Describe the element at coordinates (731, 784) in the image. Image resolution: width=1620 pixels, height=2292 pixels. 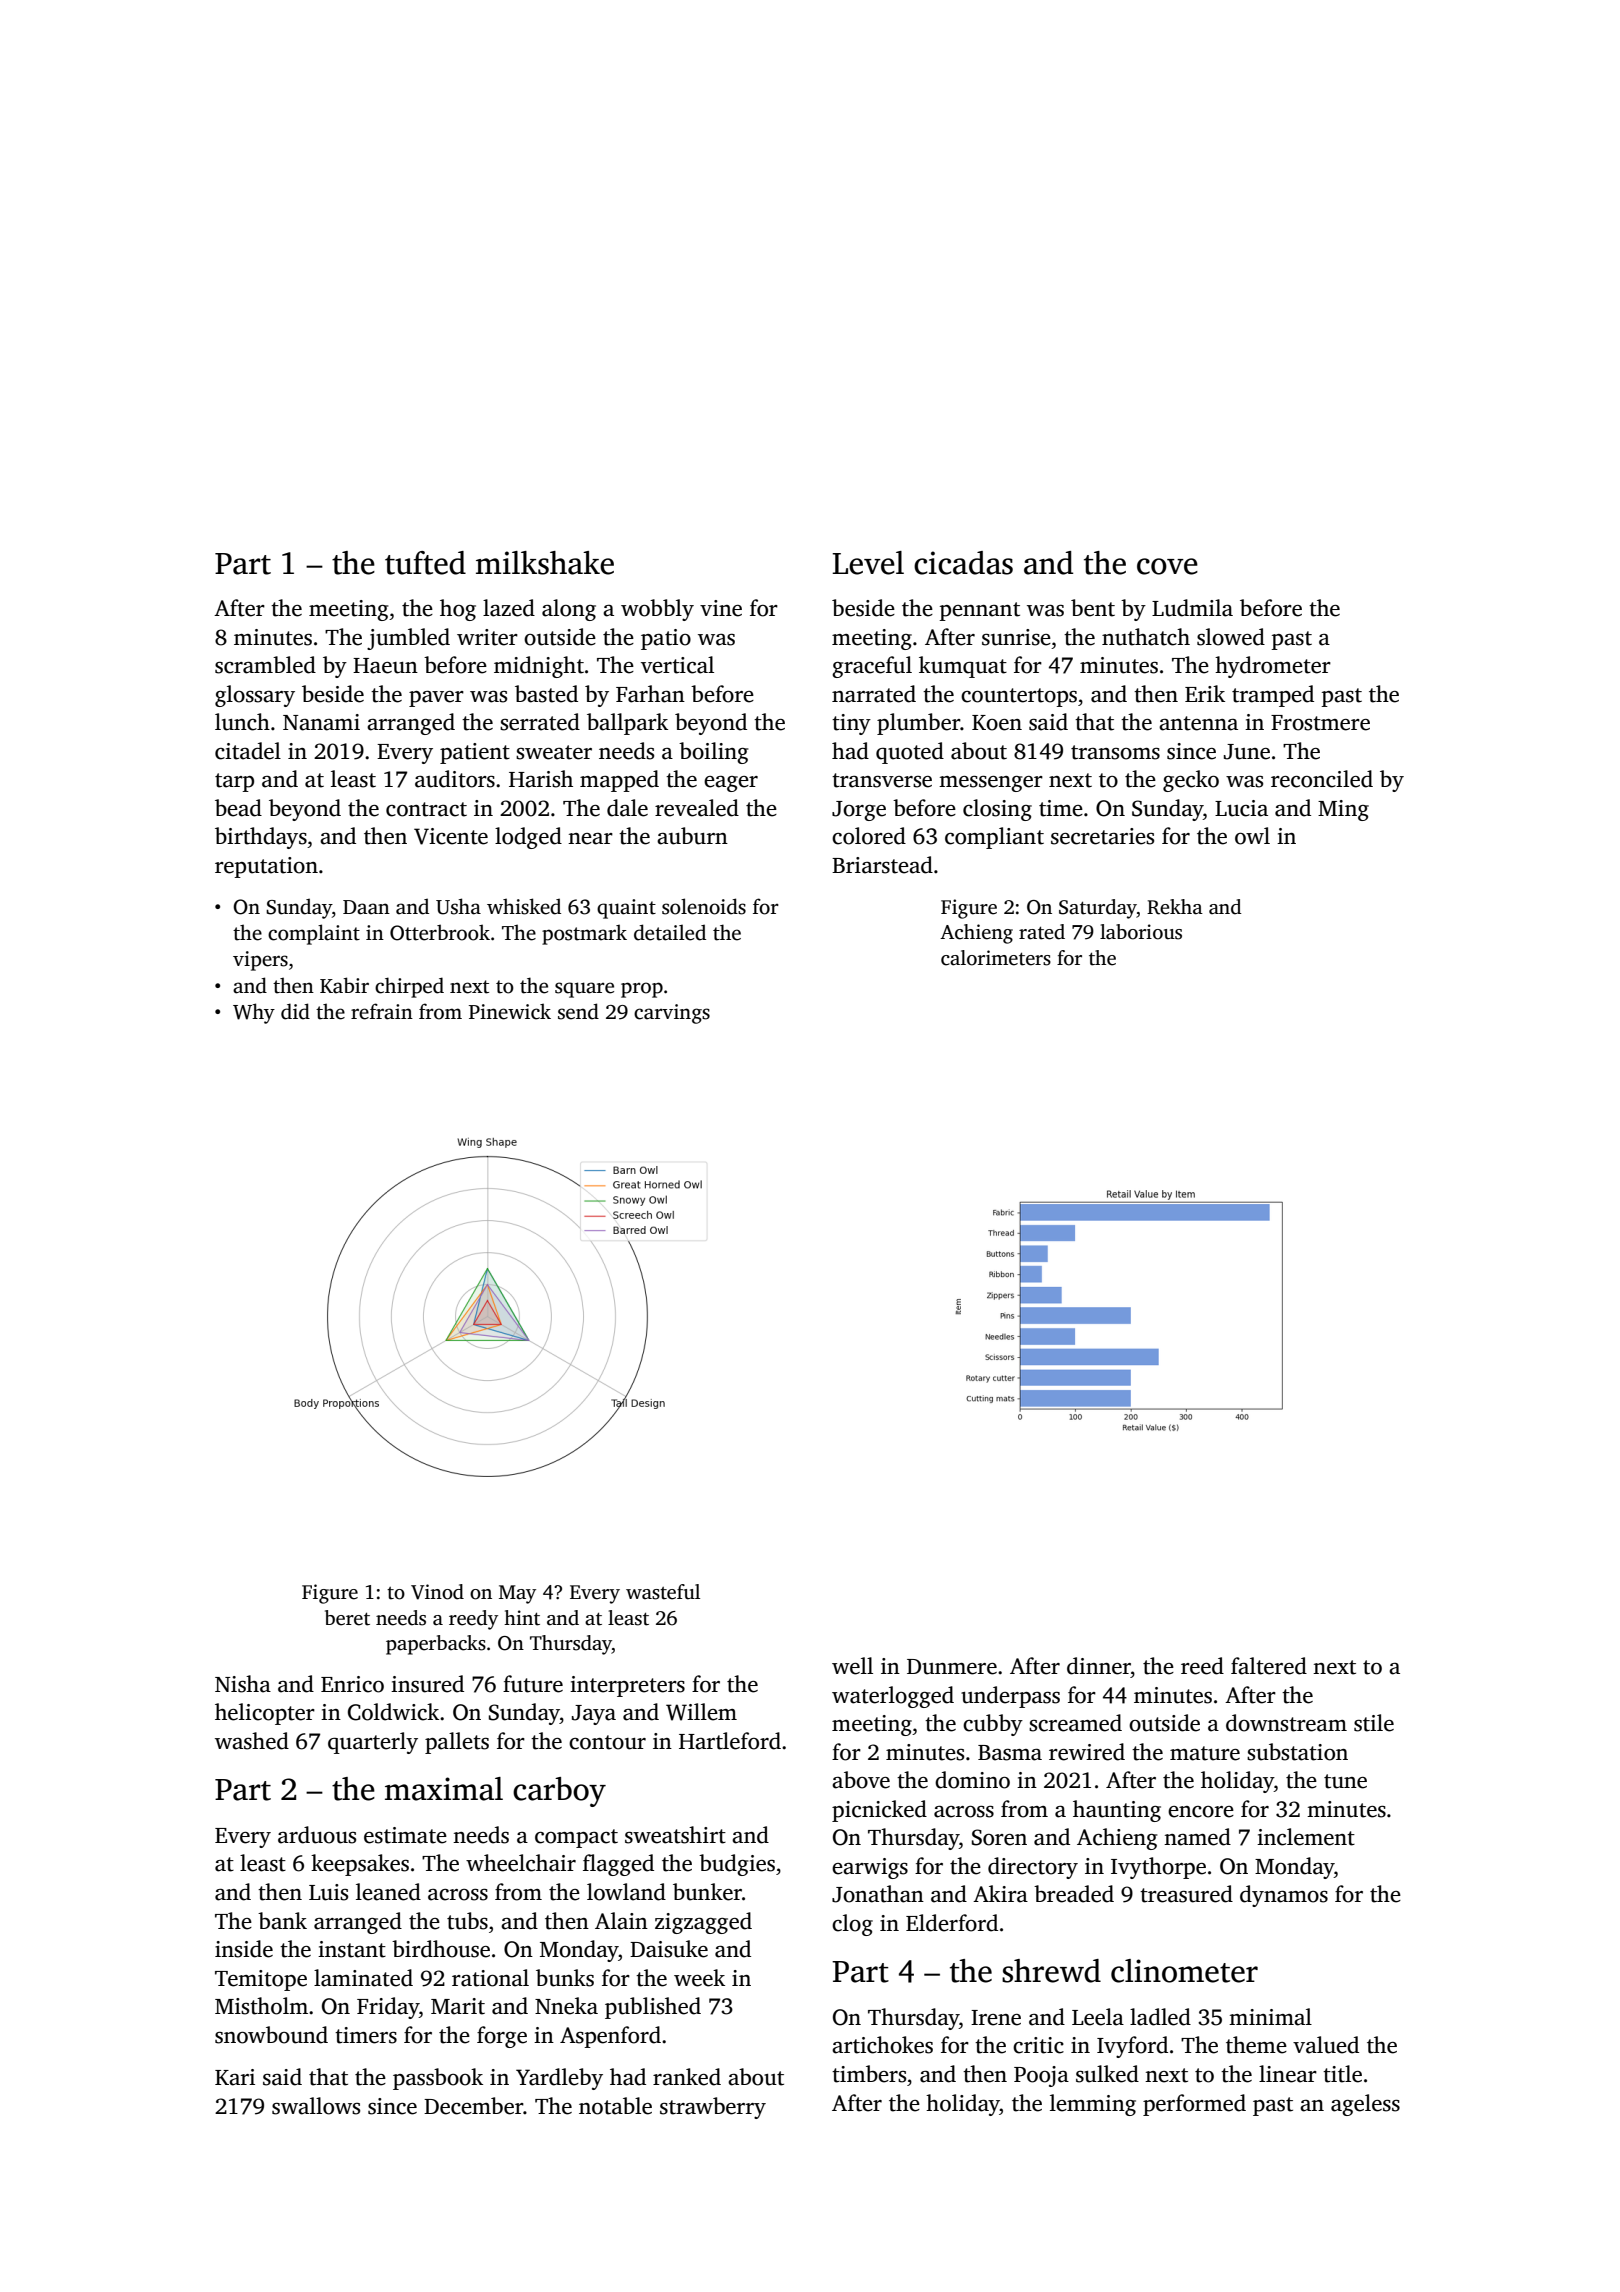
I see `eager` at that location.
